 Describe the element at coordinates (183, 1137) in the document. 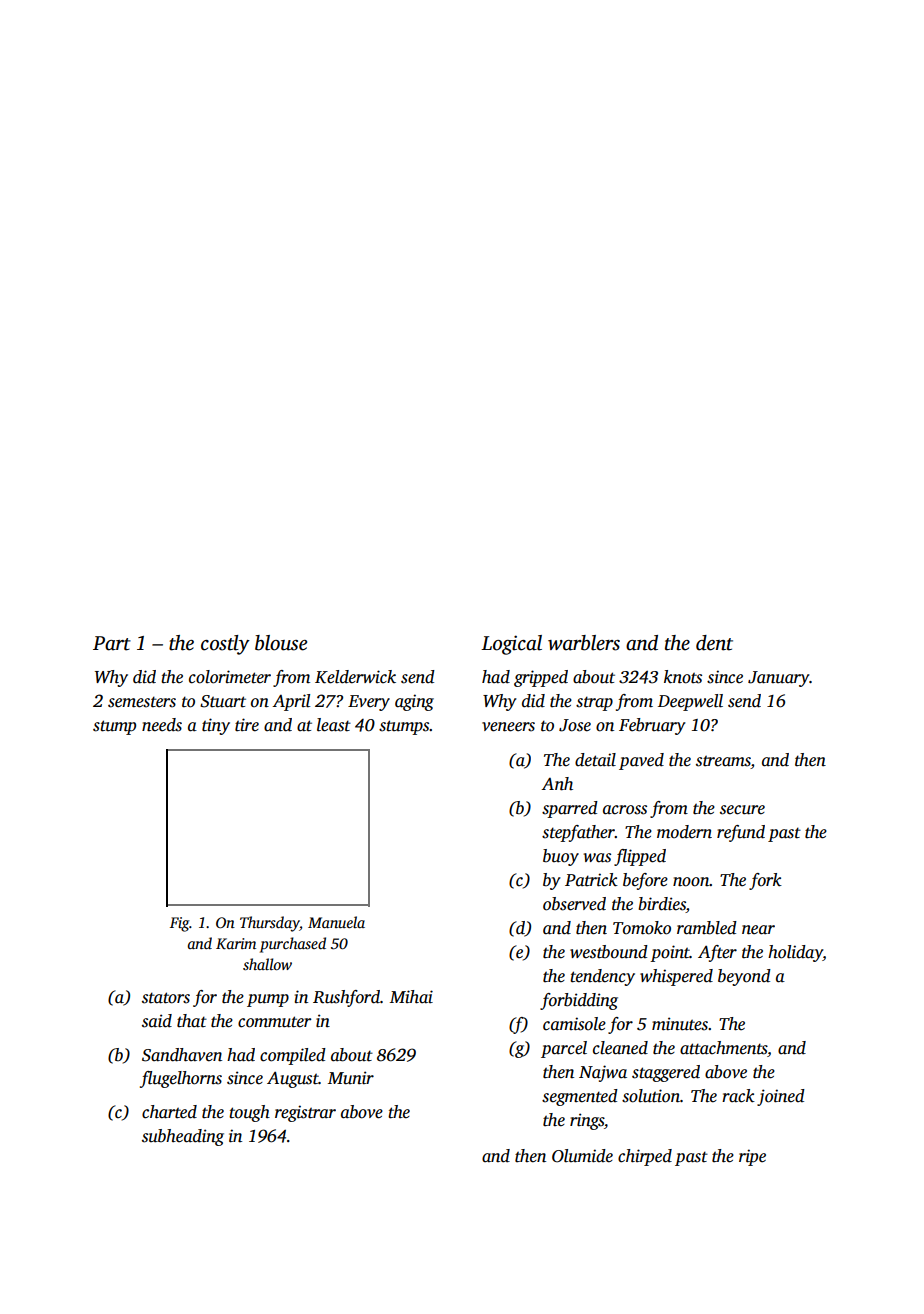

I see `subheading` at that location.
